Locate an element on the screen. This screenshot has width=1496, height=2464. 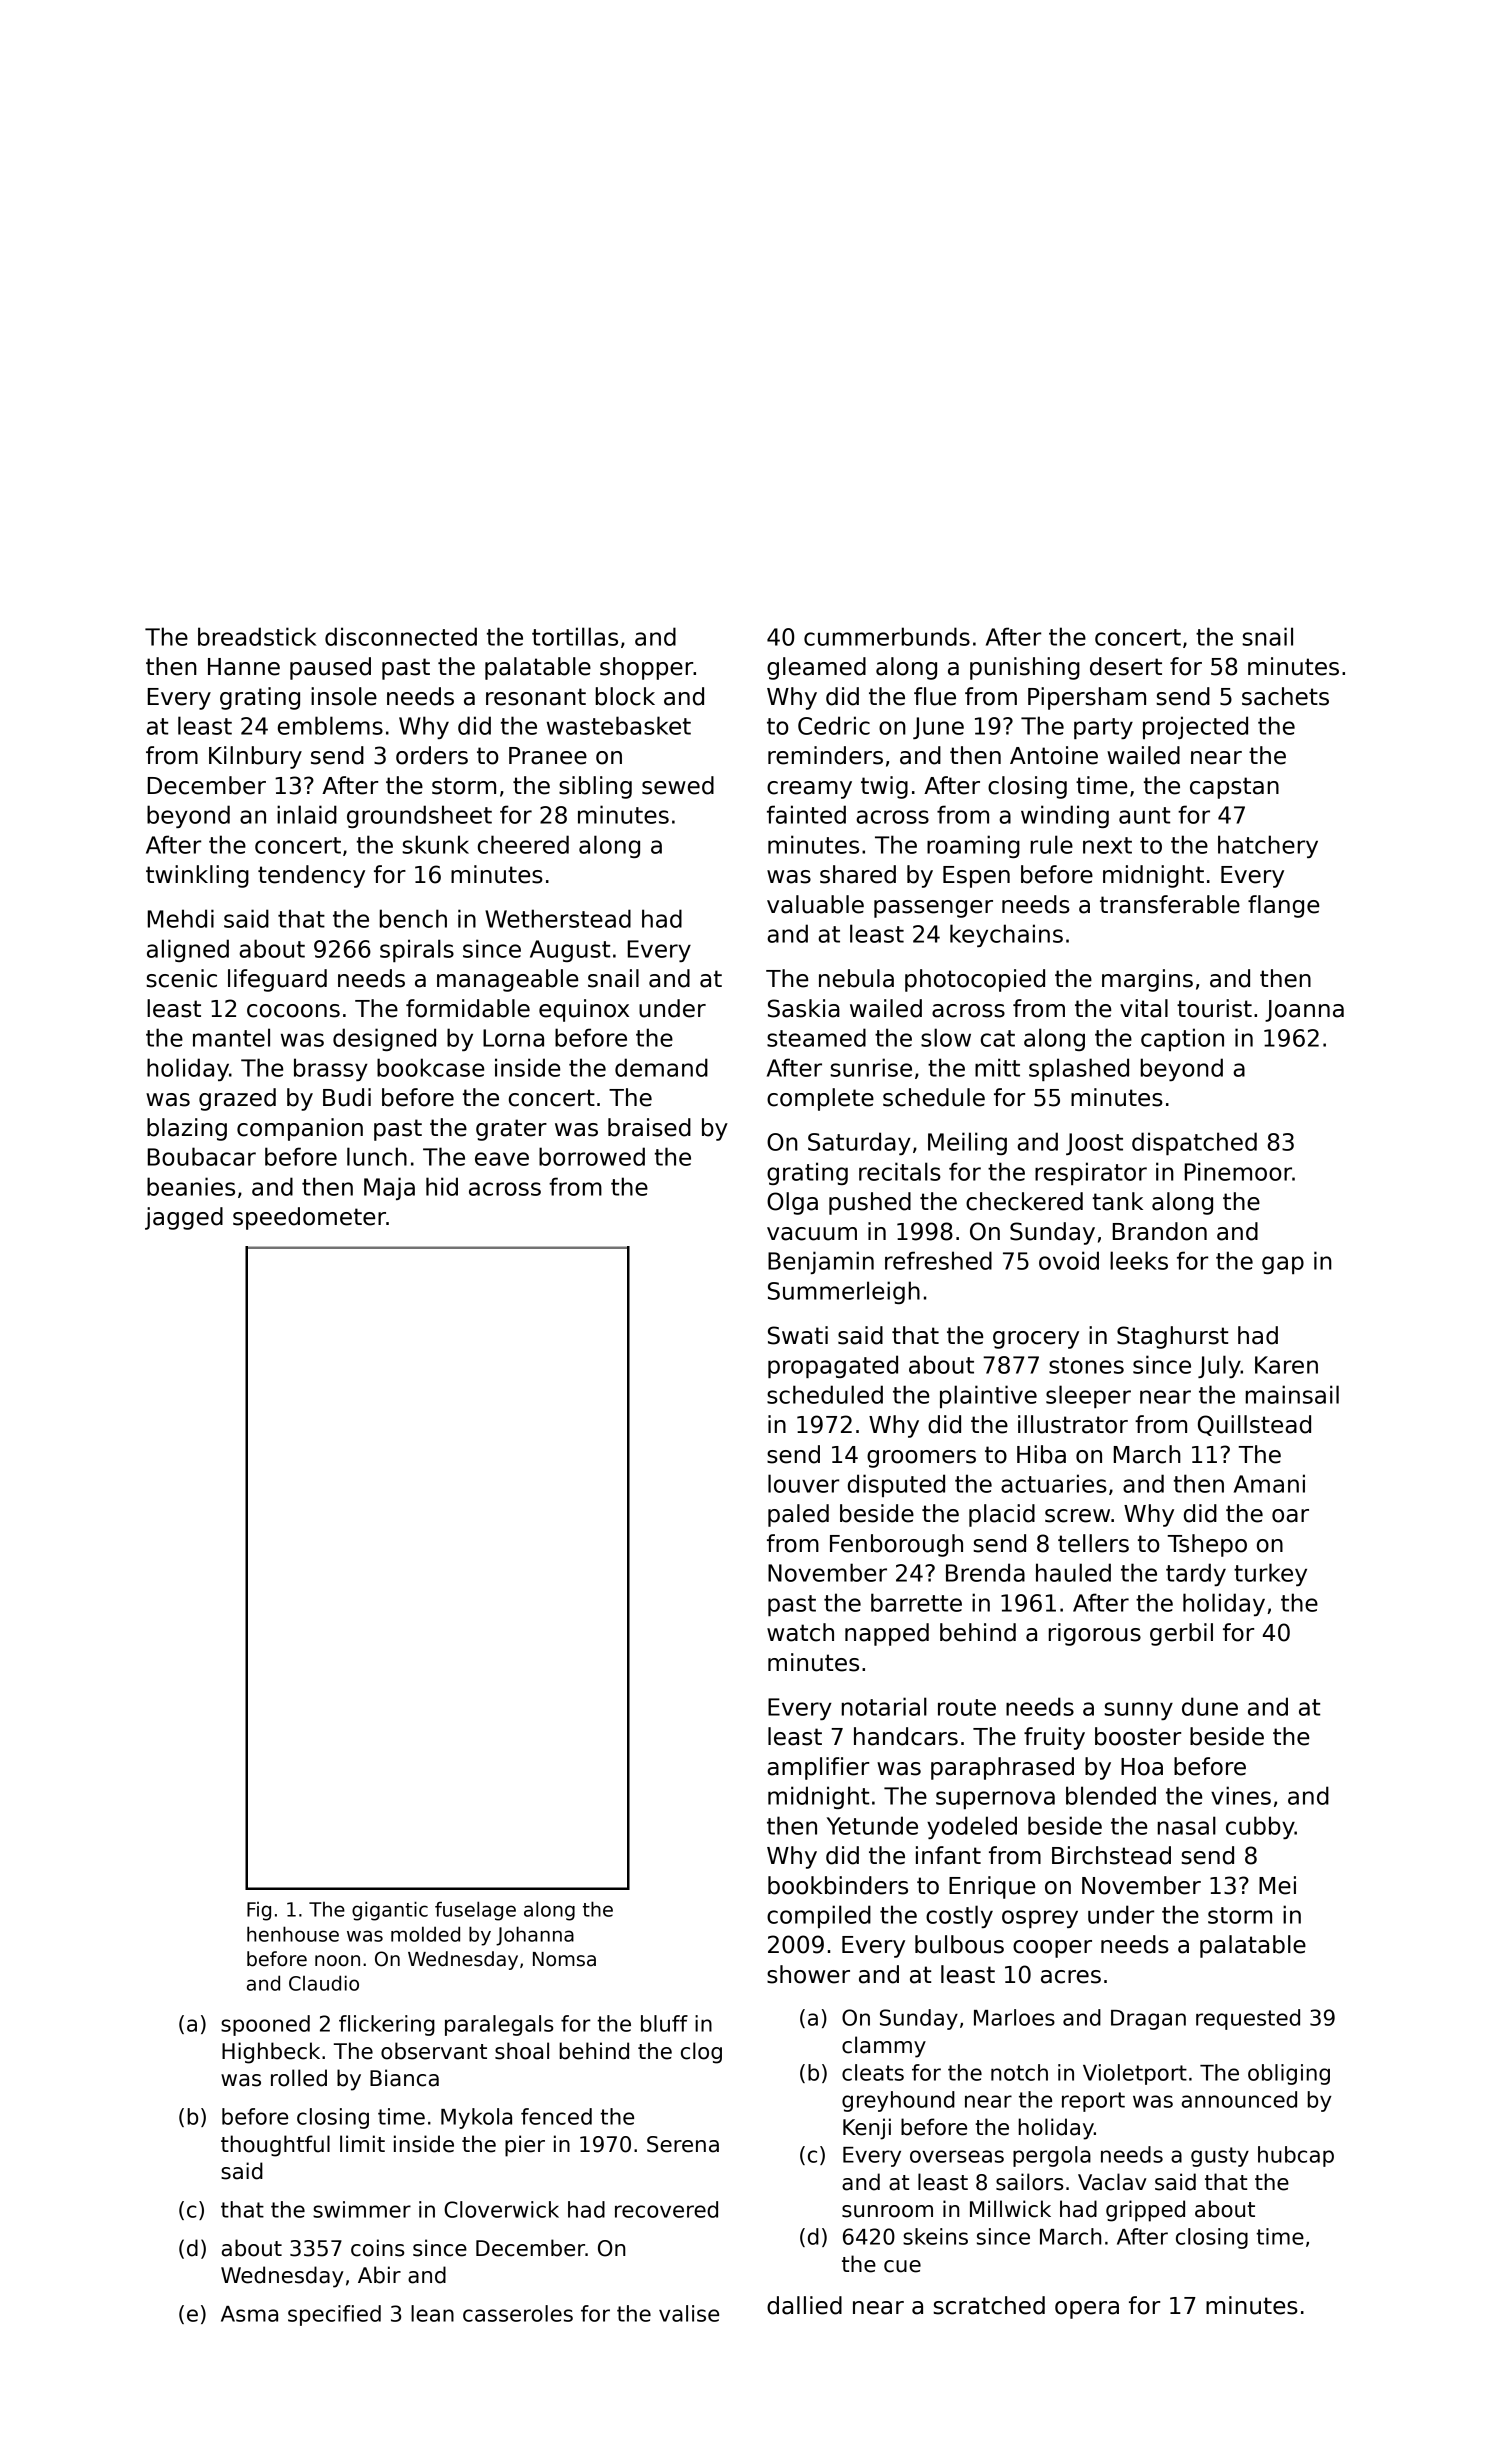
keychains is located at coordinates (1006, 935).
